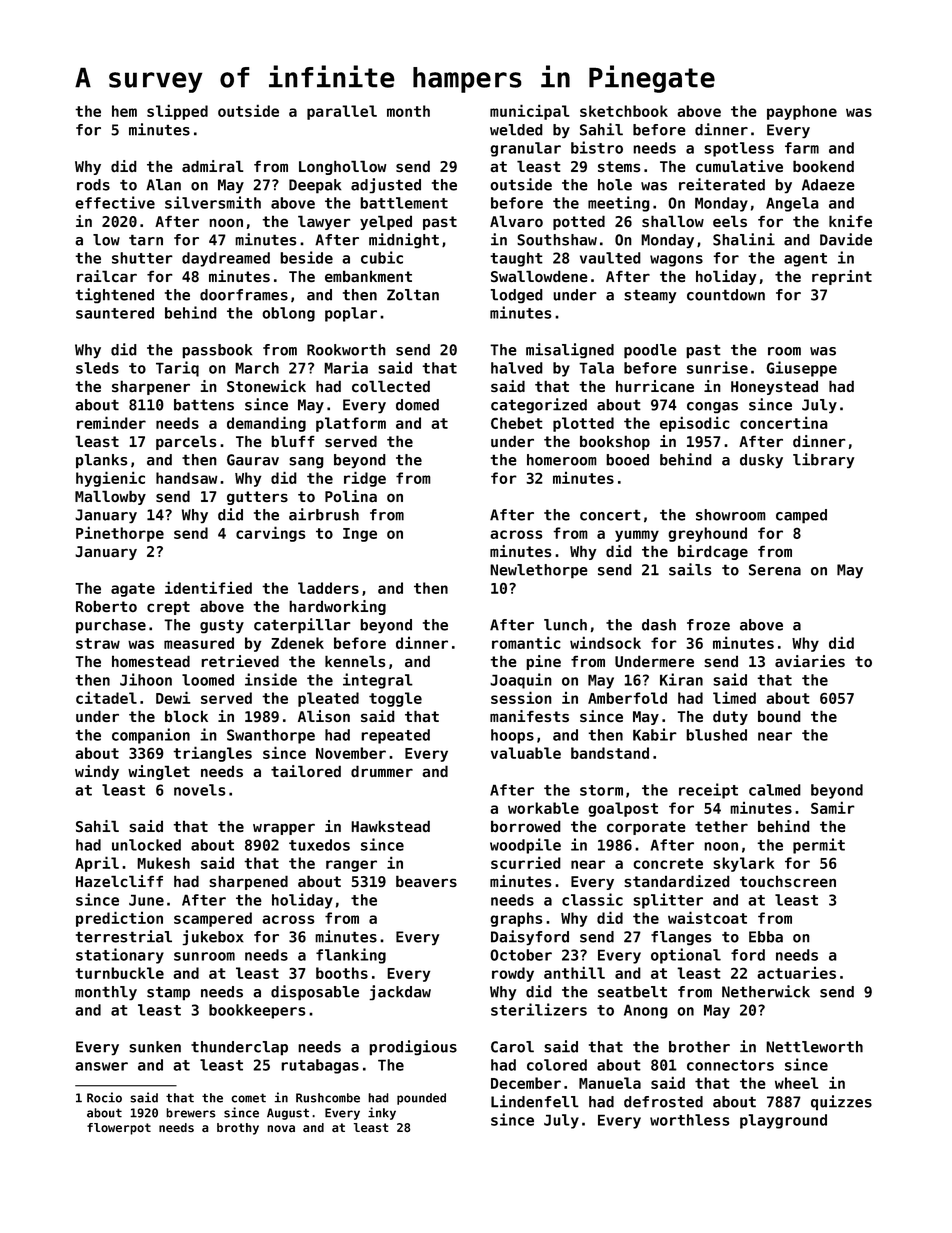 The width and height of the screenshot is (952, 1233). What do you see at coordinates (526, 1083) in the screenshot?
I see `December` at bounding box center [526, 1083].
